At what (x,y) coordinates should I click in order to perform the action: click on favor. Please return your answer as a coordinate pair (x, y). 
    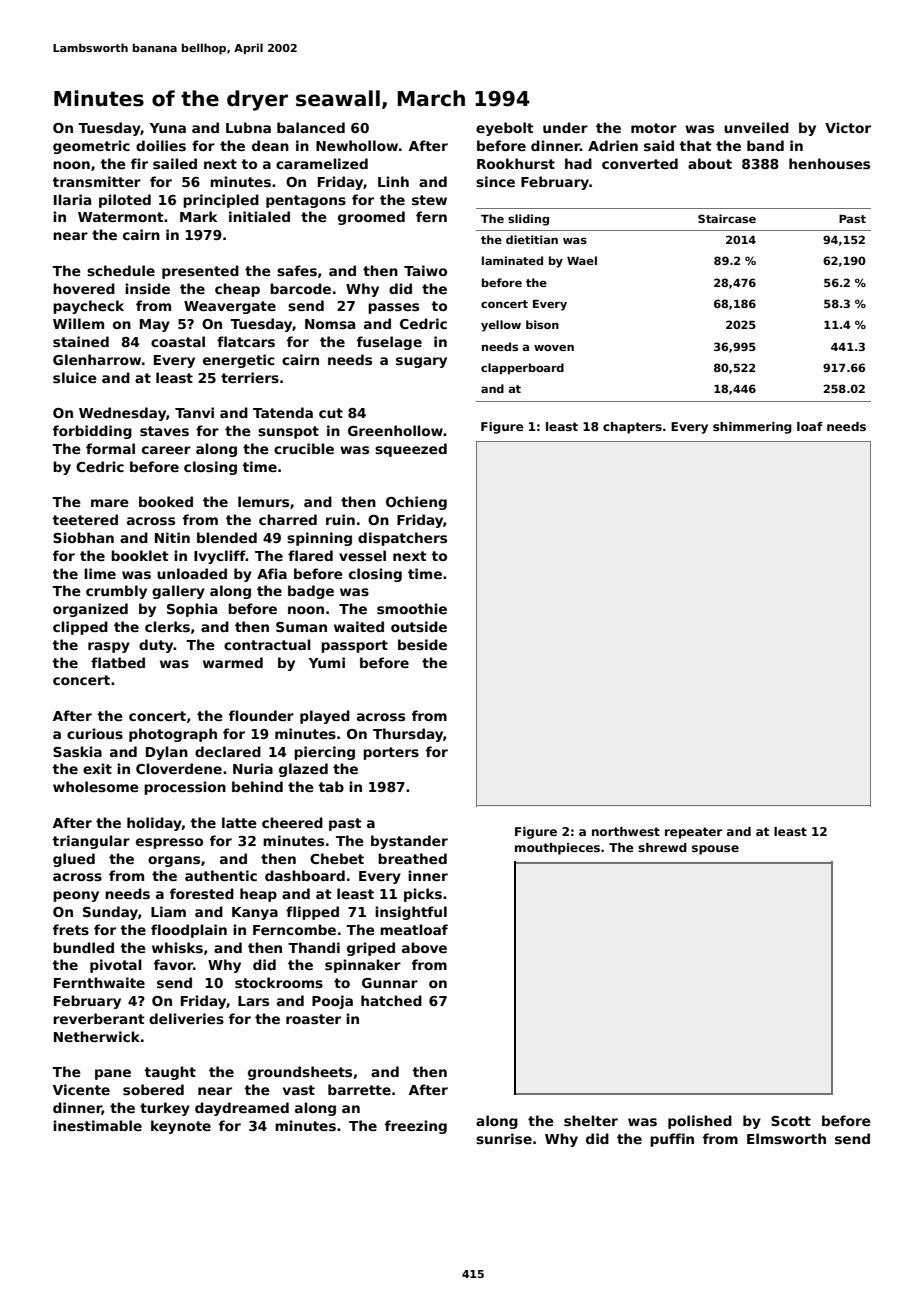
    Looking at the image, I should click on (173, 964).
